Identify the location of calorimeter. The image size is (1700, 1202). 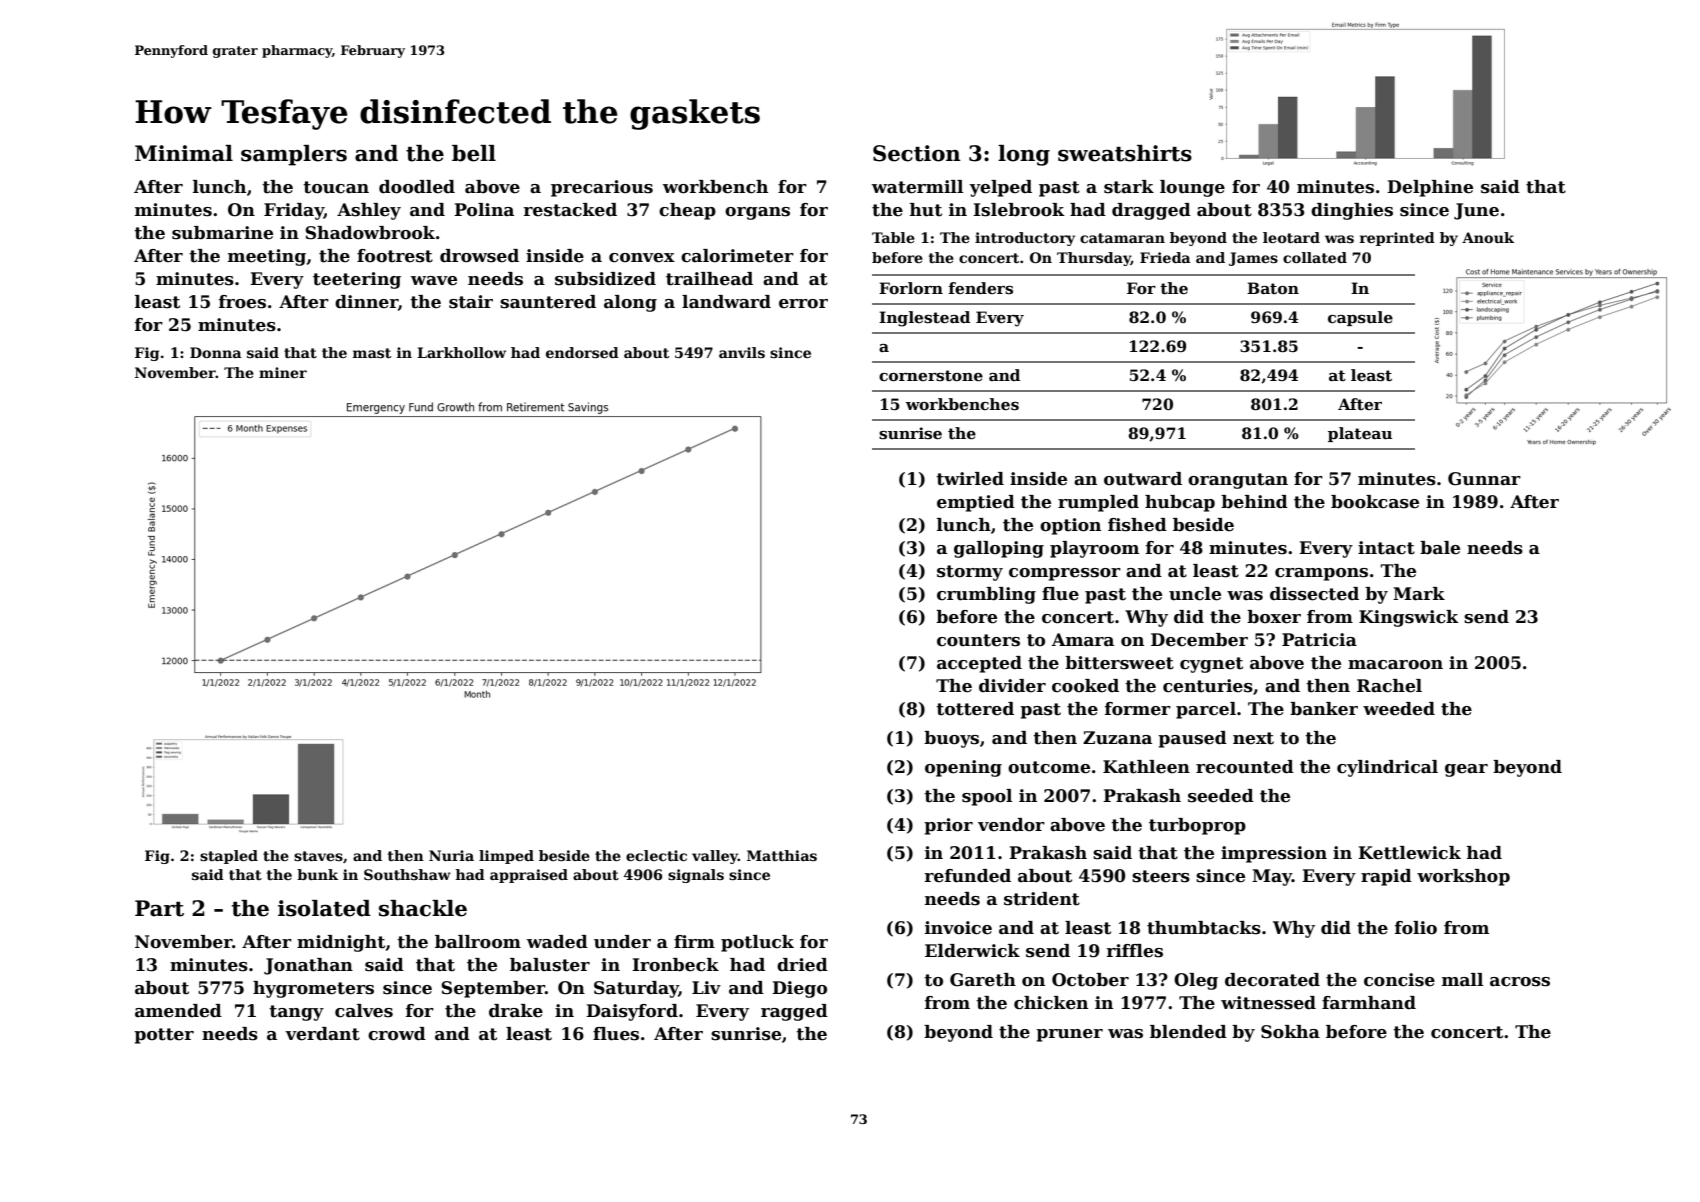
(737, 256).
